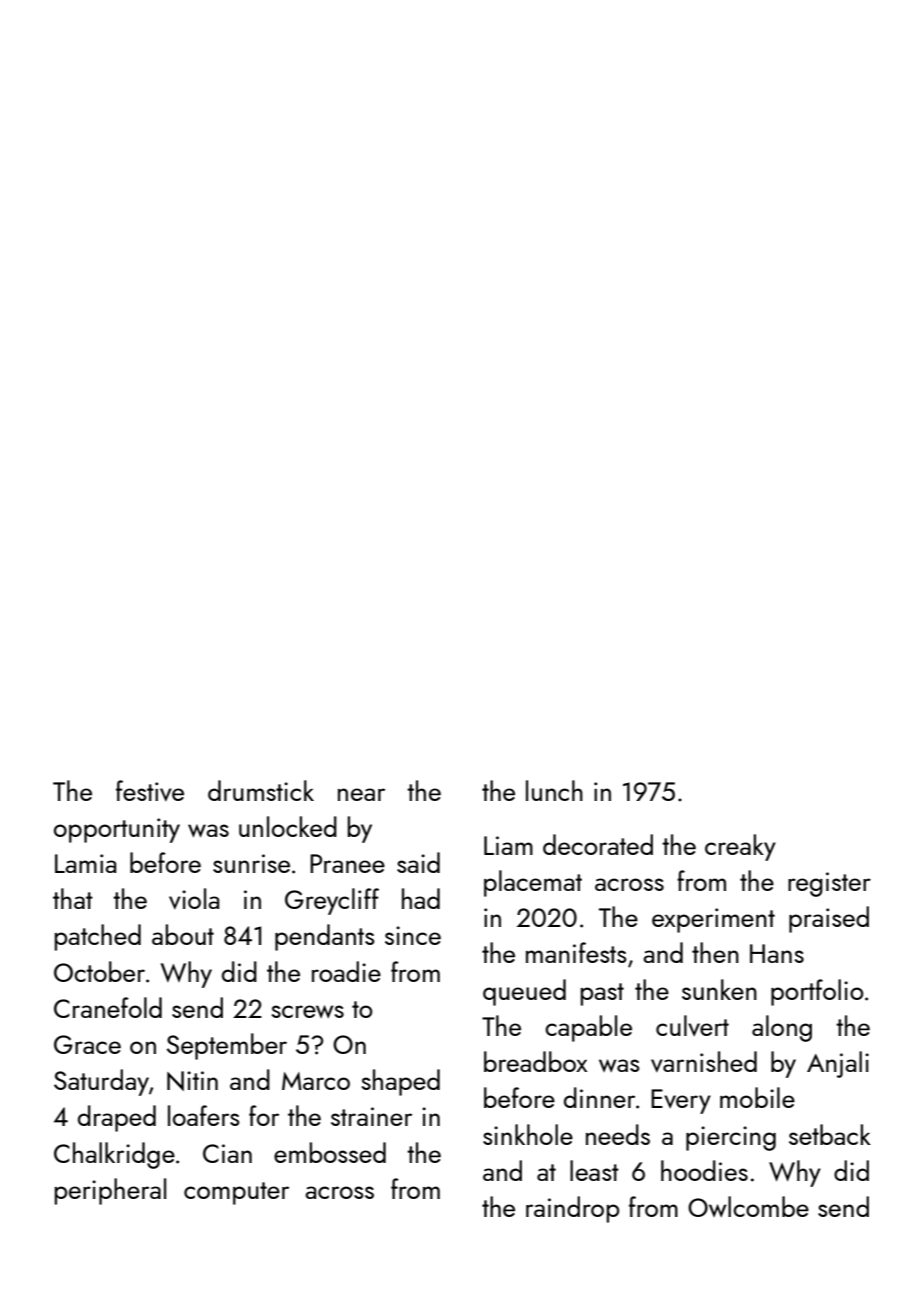 The height and width of the image is (1311, 924). I want to click on raindrop, so click(572, 1209).
